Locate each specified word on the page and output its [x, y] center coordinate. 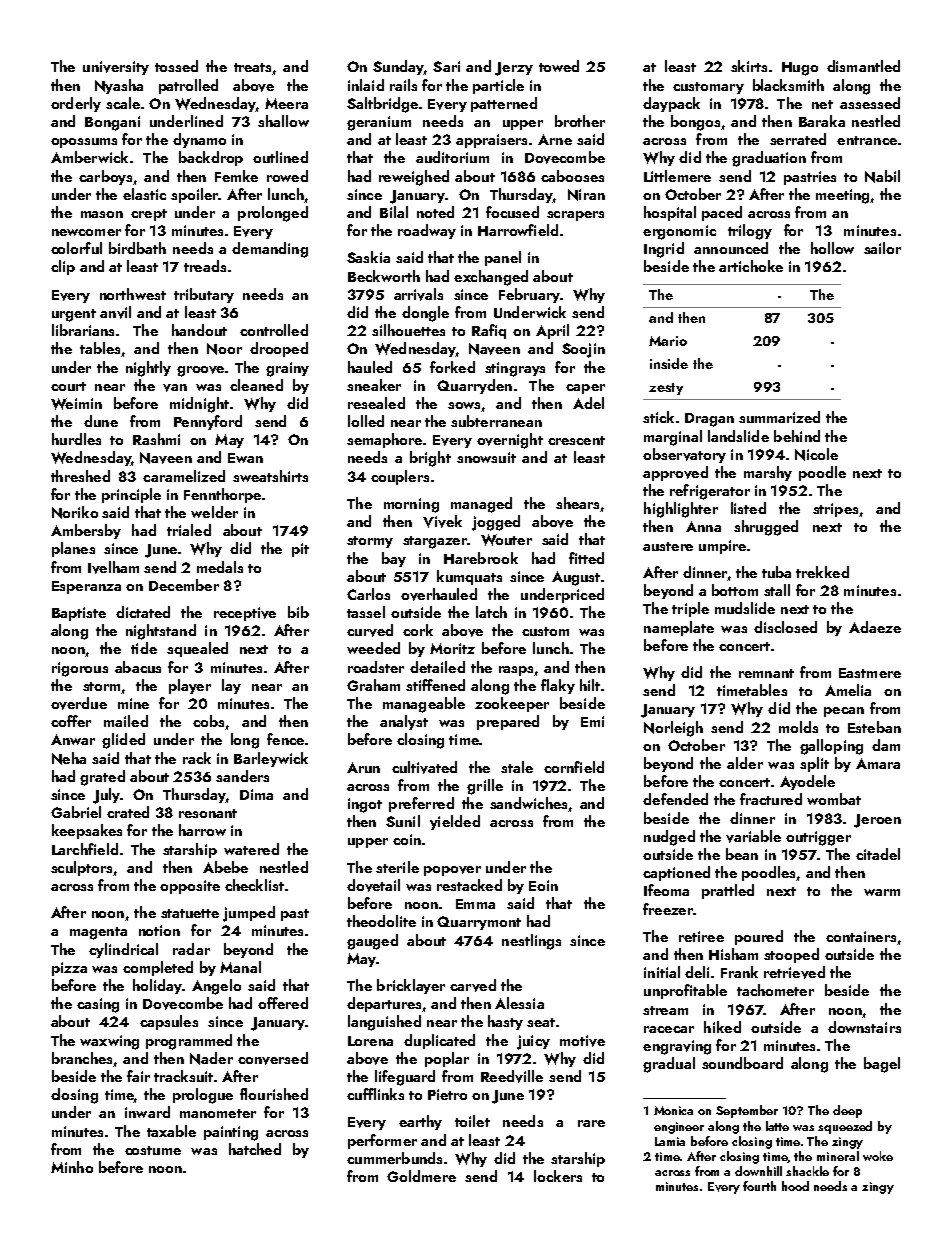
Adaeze [875, 627]
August [576, 578]
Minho [72, 1167]
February [529, 295]
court [68, 386]
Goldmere [421, 1176]
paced [722, 213]
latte [777, 1126]
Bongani [112, 123]
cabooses [572, 176]
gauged [372, 942]
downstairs [864, 1027]
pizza [69, 969]
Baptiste [79, 614]
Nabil [882, 176]
